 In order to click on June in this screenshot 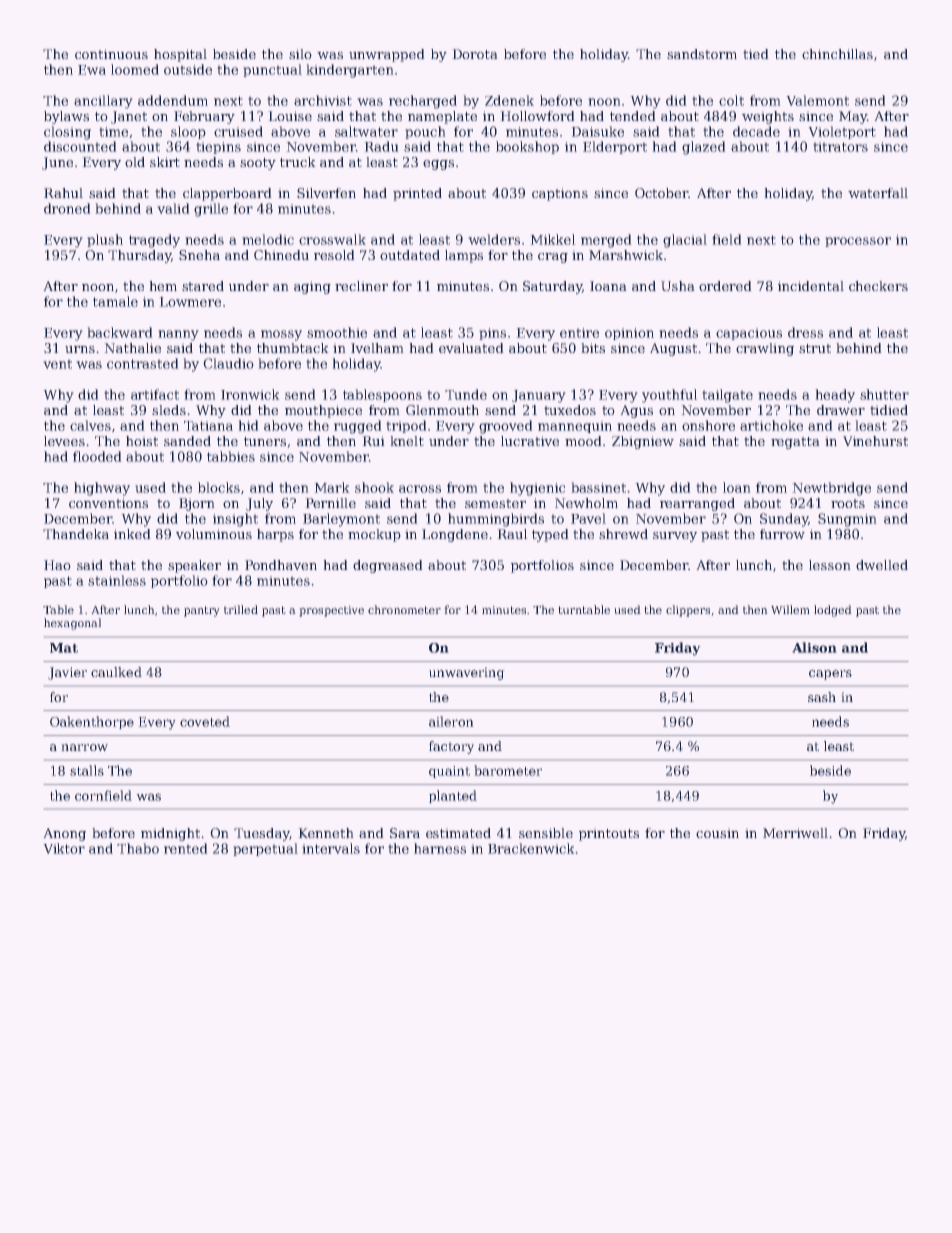, I will do `click(57, 163)`.
